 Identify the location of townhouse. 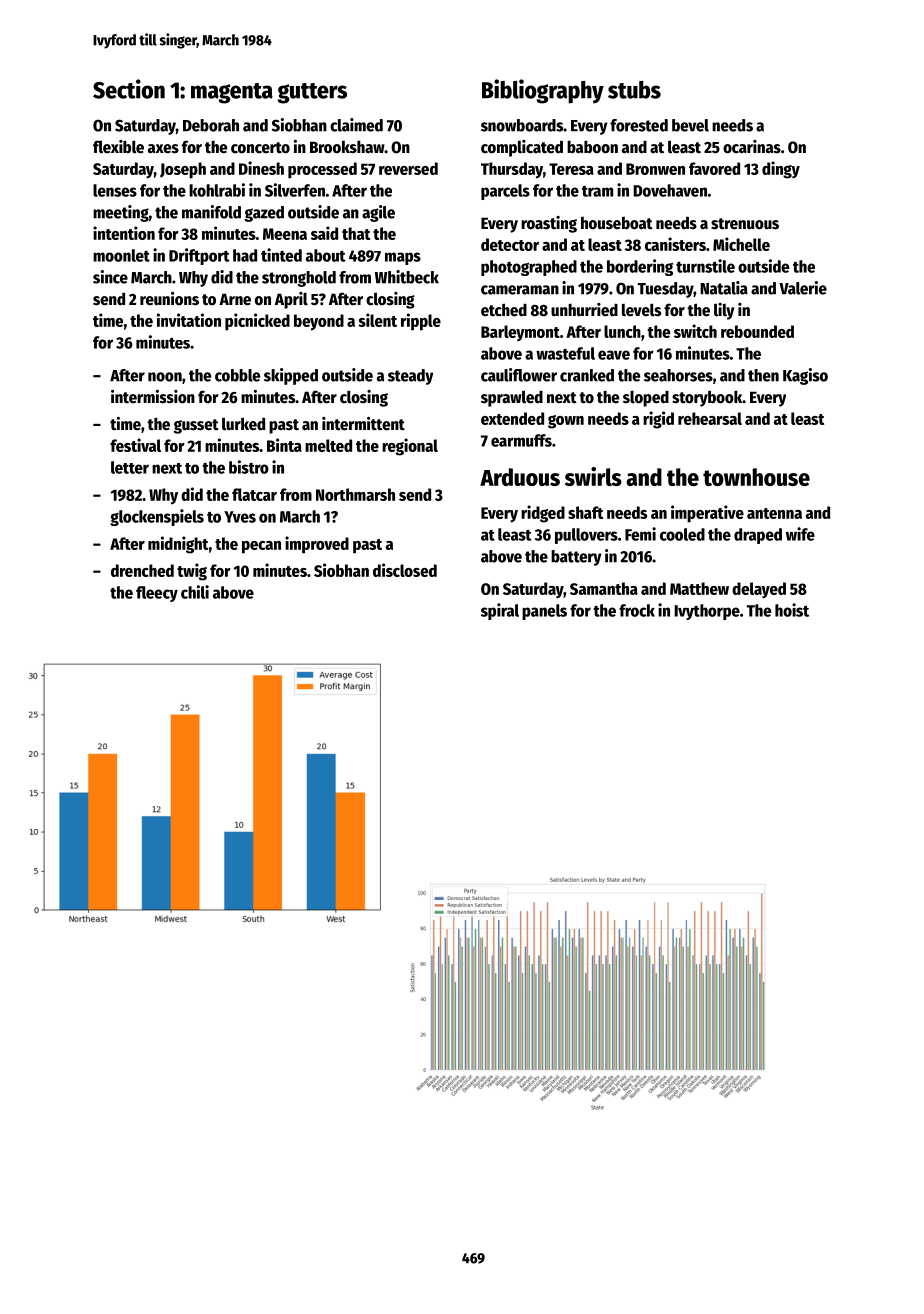
(756, 477).
